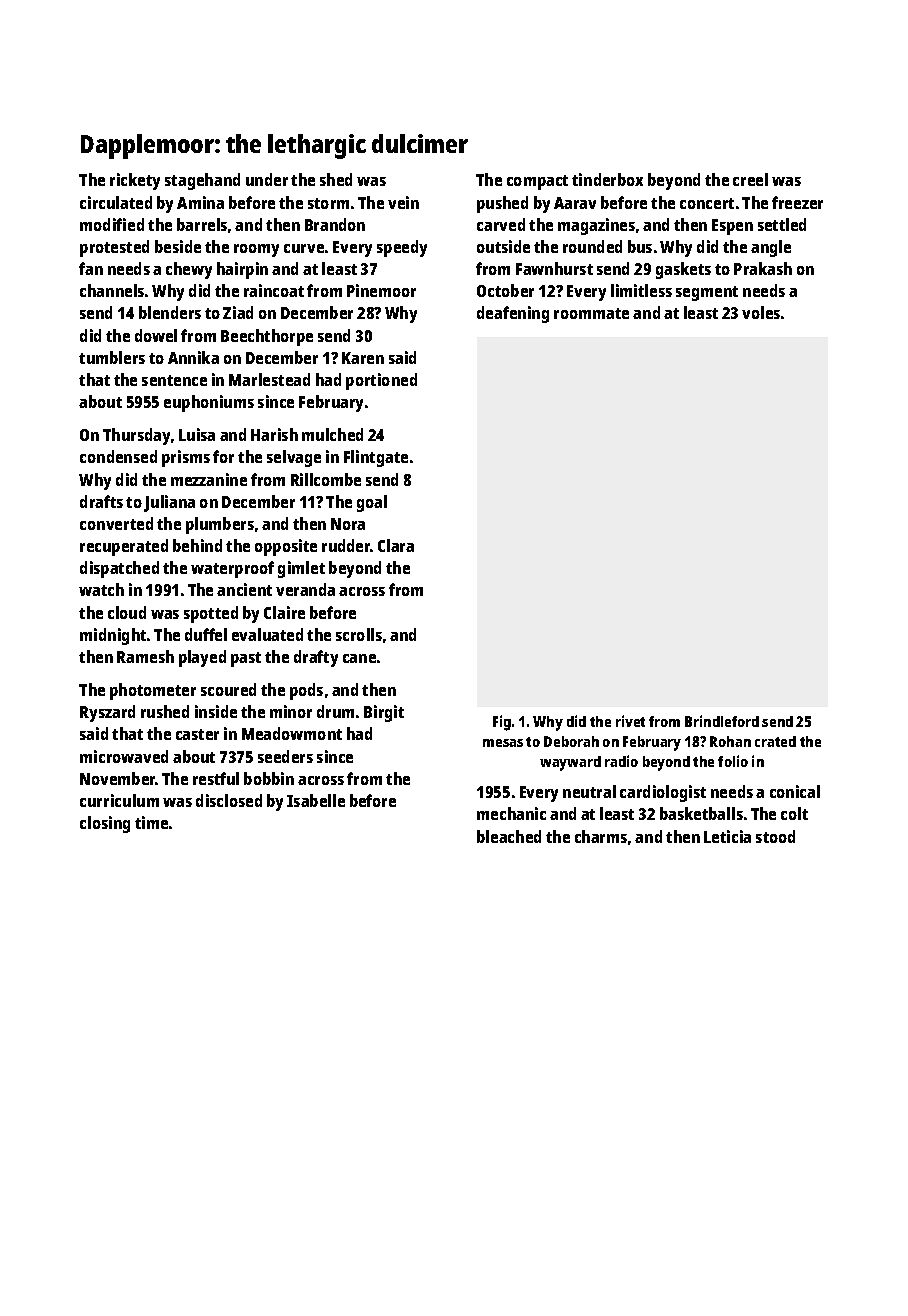 The width and height of the page is (908, 1316). What do you see at coordinates (135, 181) in the page?
I see `rickety` at bounding box center [135, 181].
